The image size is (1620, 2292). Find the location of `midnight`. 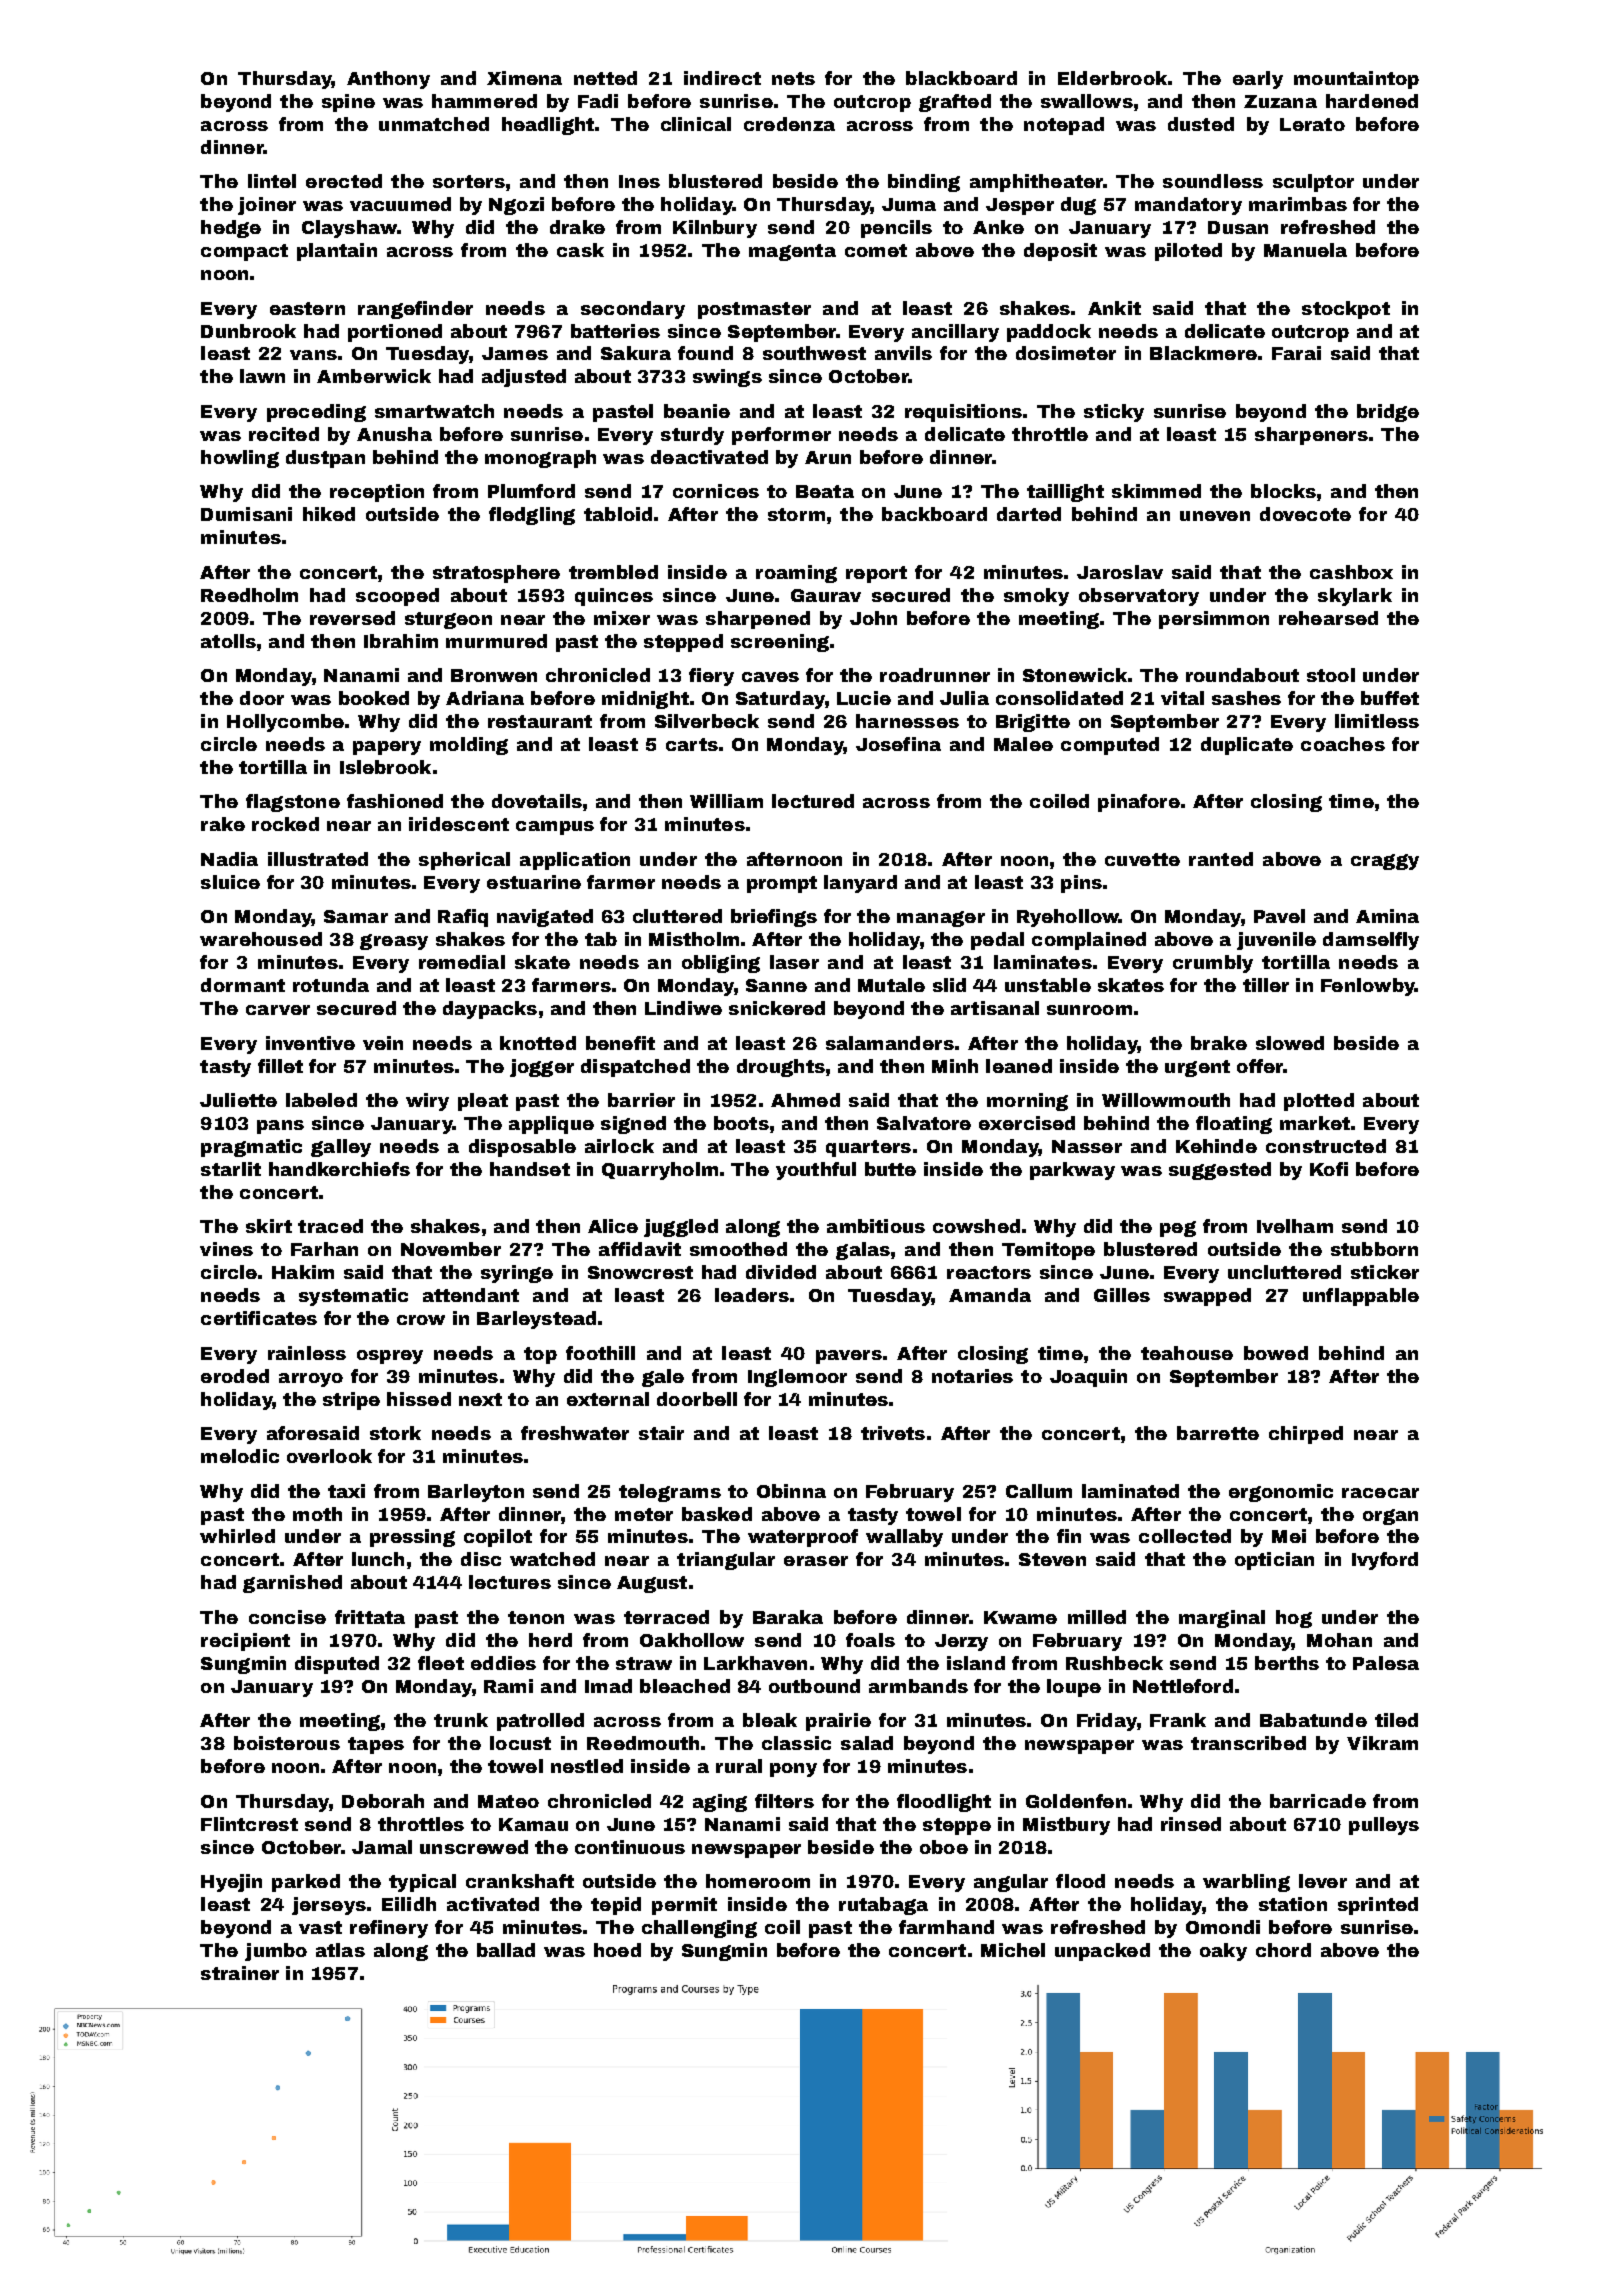

midnight is located at coordinates (645, 700).
